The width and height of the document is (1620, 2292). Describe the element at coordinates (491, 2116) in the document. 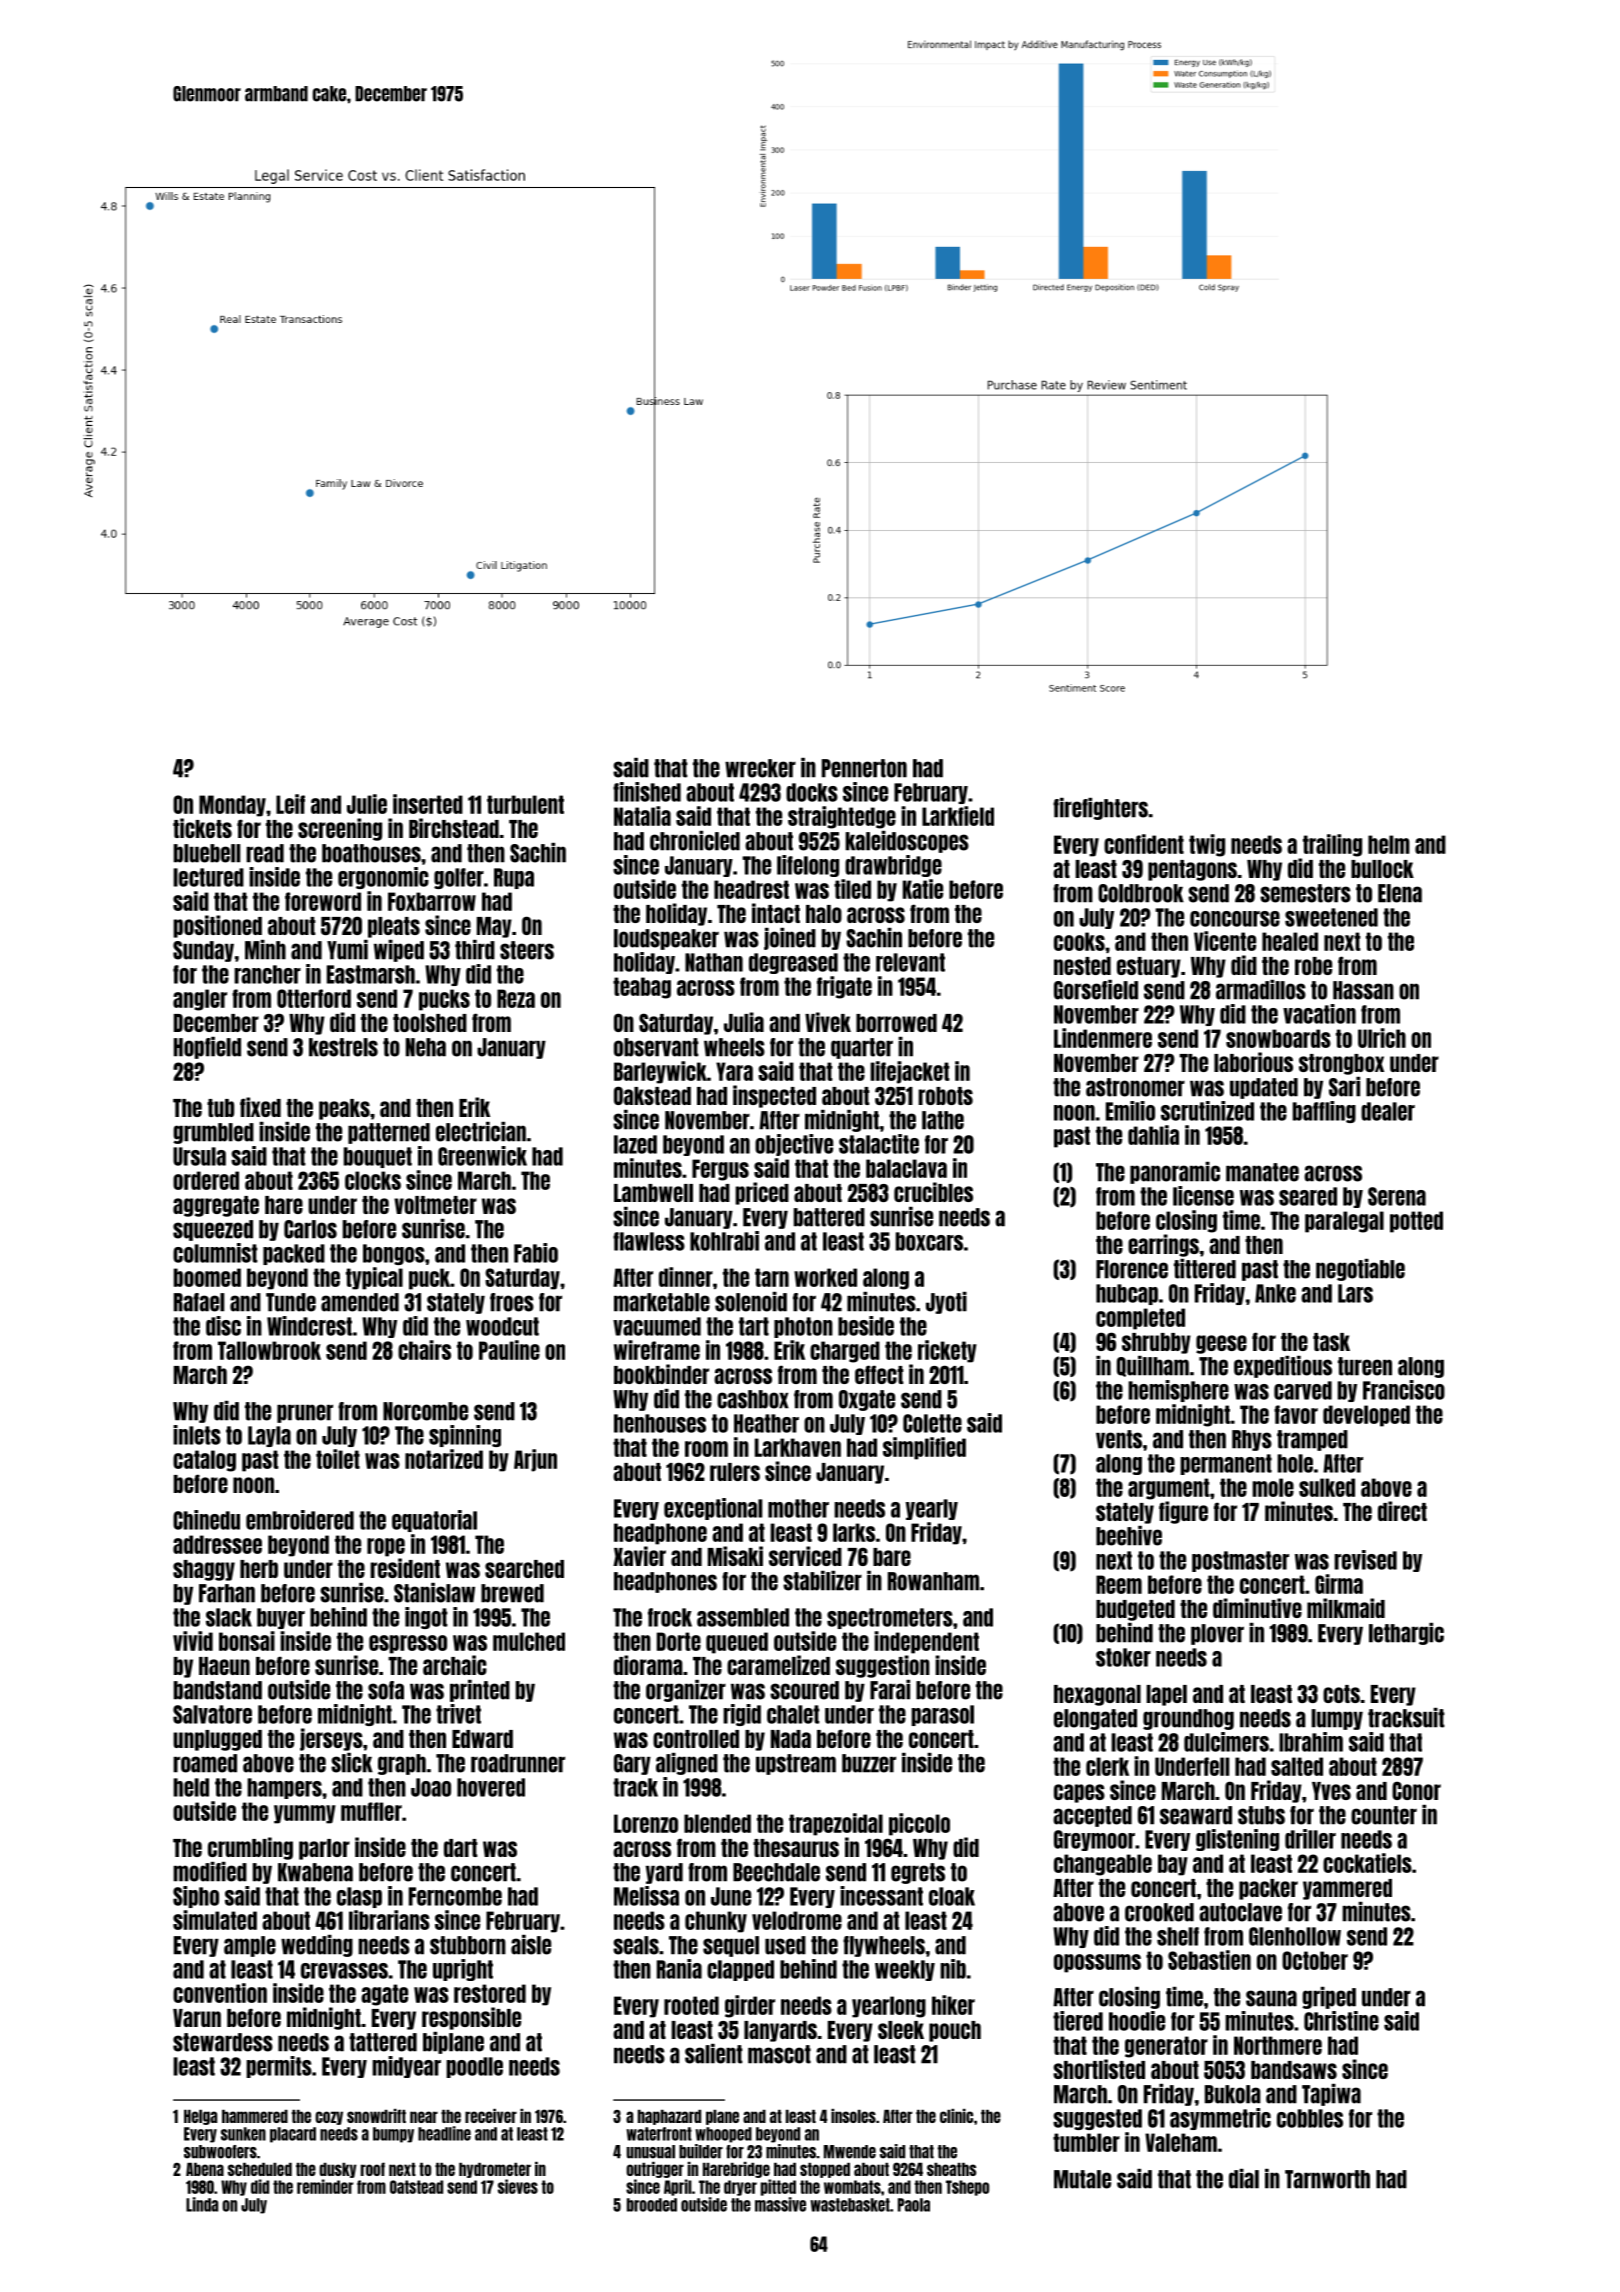

I see `receiver` at that location.
